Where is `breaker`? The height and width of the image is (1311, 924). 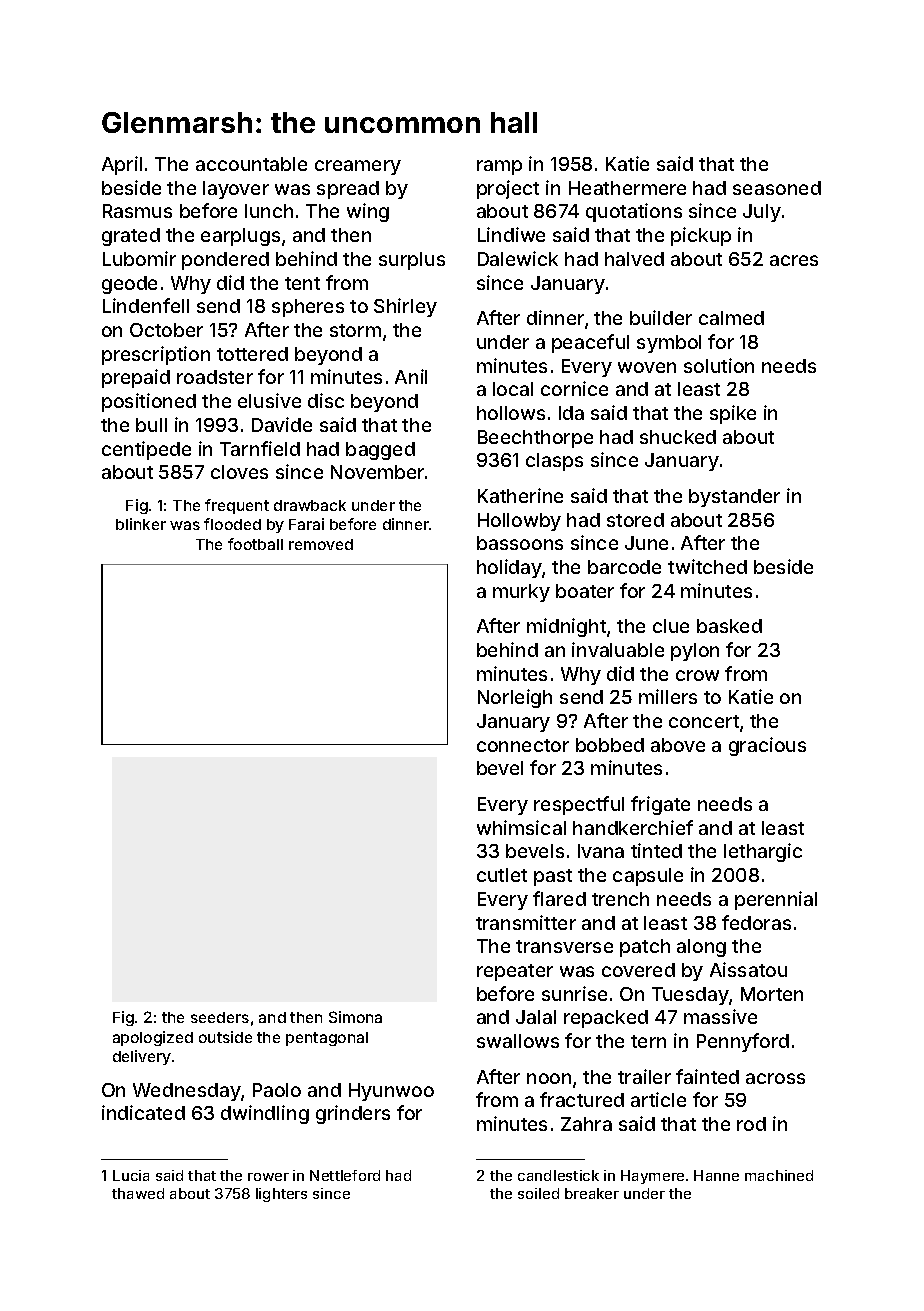 breaker is located at coordinates (592, 1193).
